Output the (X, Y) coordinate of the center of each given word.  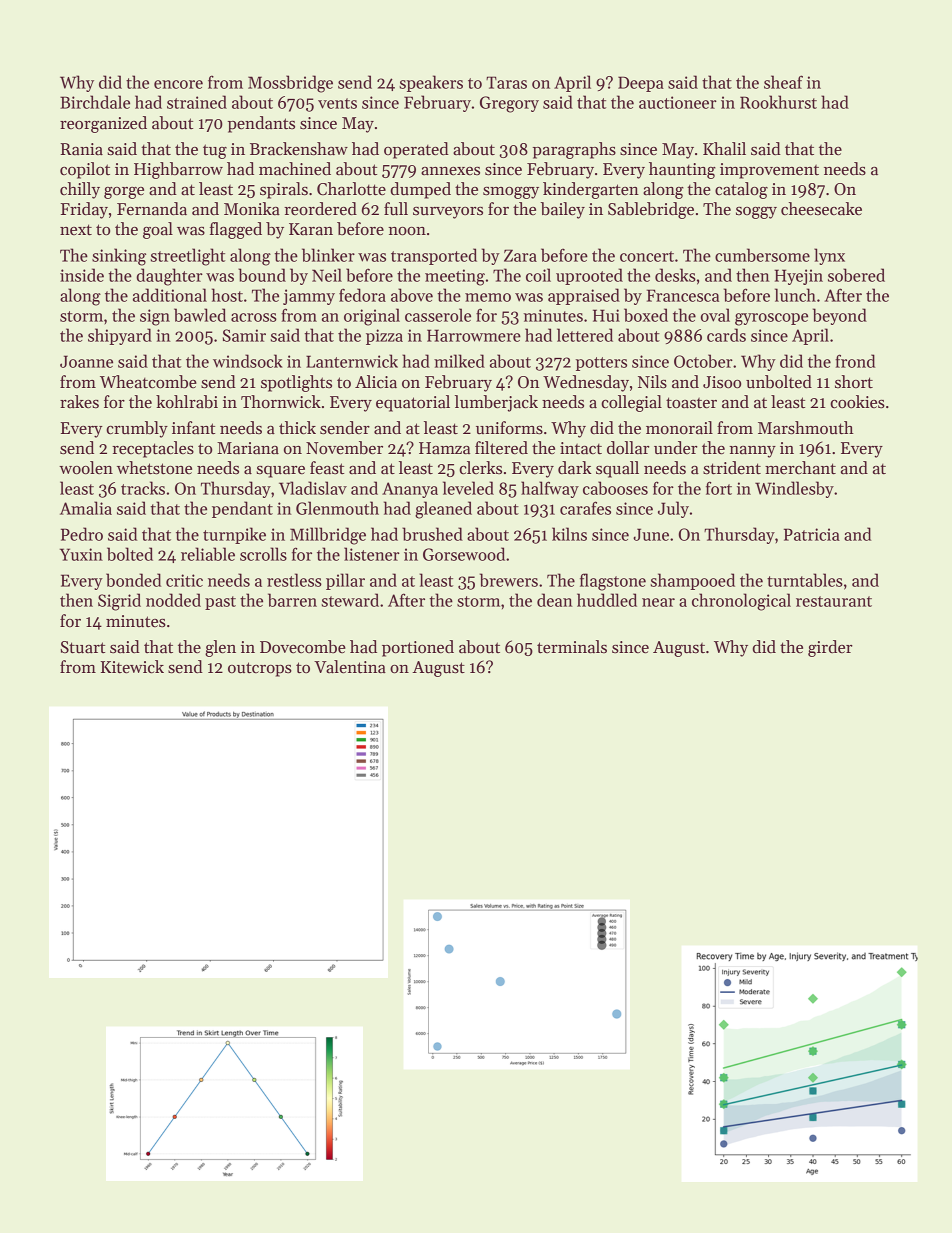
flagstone (613, 582)
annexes (450, 171)
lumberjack (496, 403)
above (412, 295)
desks (675, 275)
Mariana (248, 448)
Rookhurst (778, 102)
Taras (506, 82)
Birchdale (95, 102)
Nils (652, 382)
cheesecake (821, 209)
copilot (85, 170)
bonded (133, 580)
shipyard (120, 336)
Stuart (82, 647)
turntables (805, 580)
